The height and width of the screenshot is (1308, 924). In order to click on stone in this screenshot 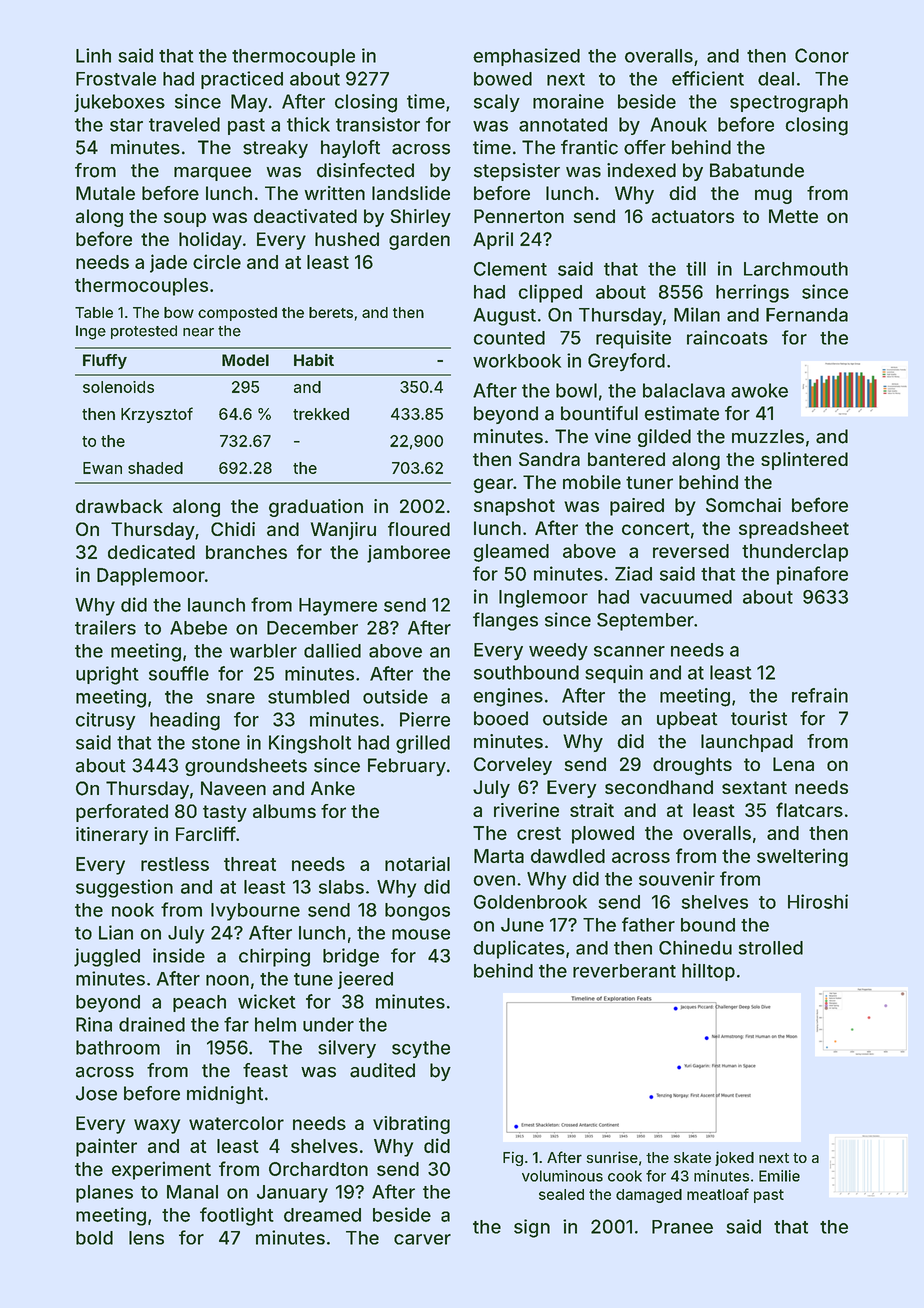, I will do `click(216, 743)`.
